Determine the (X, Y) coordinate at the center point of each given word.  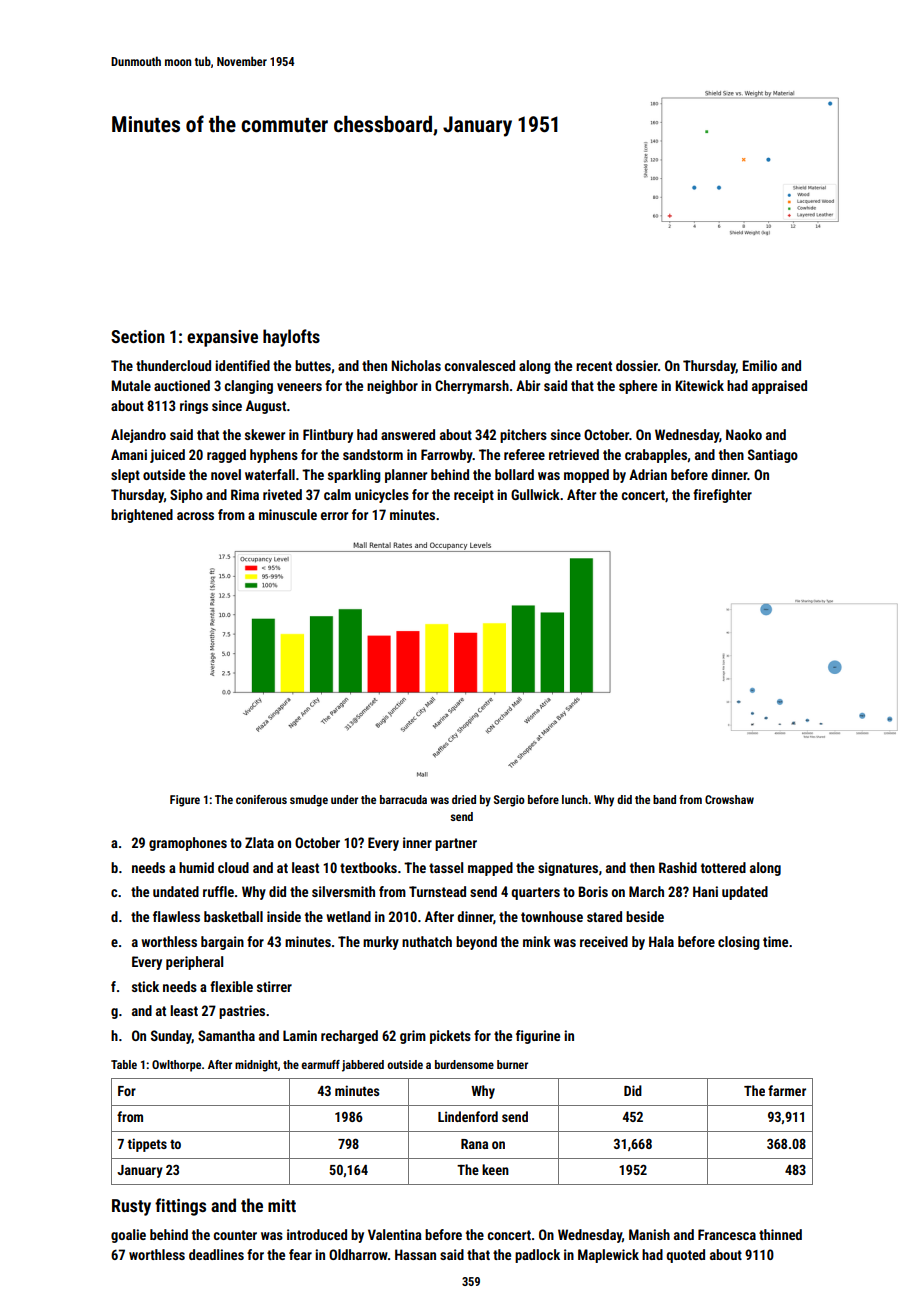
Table (124, 1064)
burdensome (464, 1064)
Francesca (727, 1234)
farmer (787, 1090)
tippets (147, 1145)
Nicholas (416, 365)
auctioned (182, 385)
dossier (637, 365)
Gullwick (535, 494)
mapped (490, 869)
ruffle (218, 891)
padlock (537, 1256)
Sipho (186, 496)
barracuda (403, 799)
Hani (705, 891)
